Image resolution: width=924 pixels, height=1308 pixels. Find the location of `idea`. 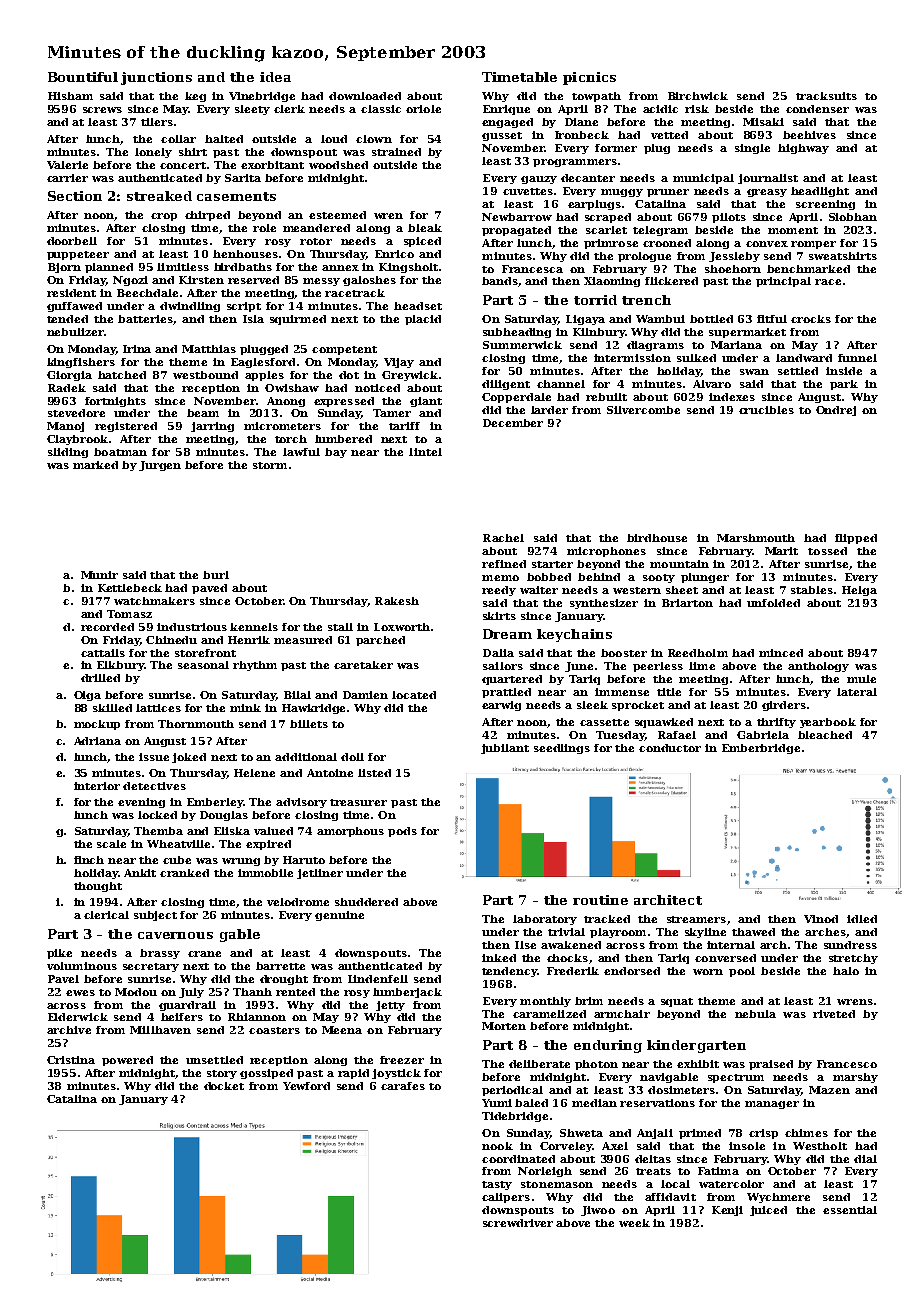

idea is located at coordinates (275, 77).
